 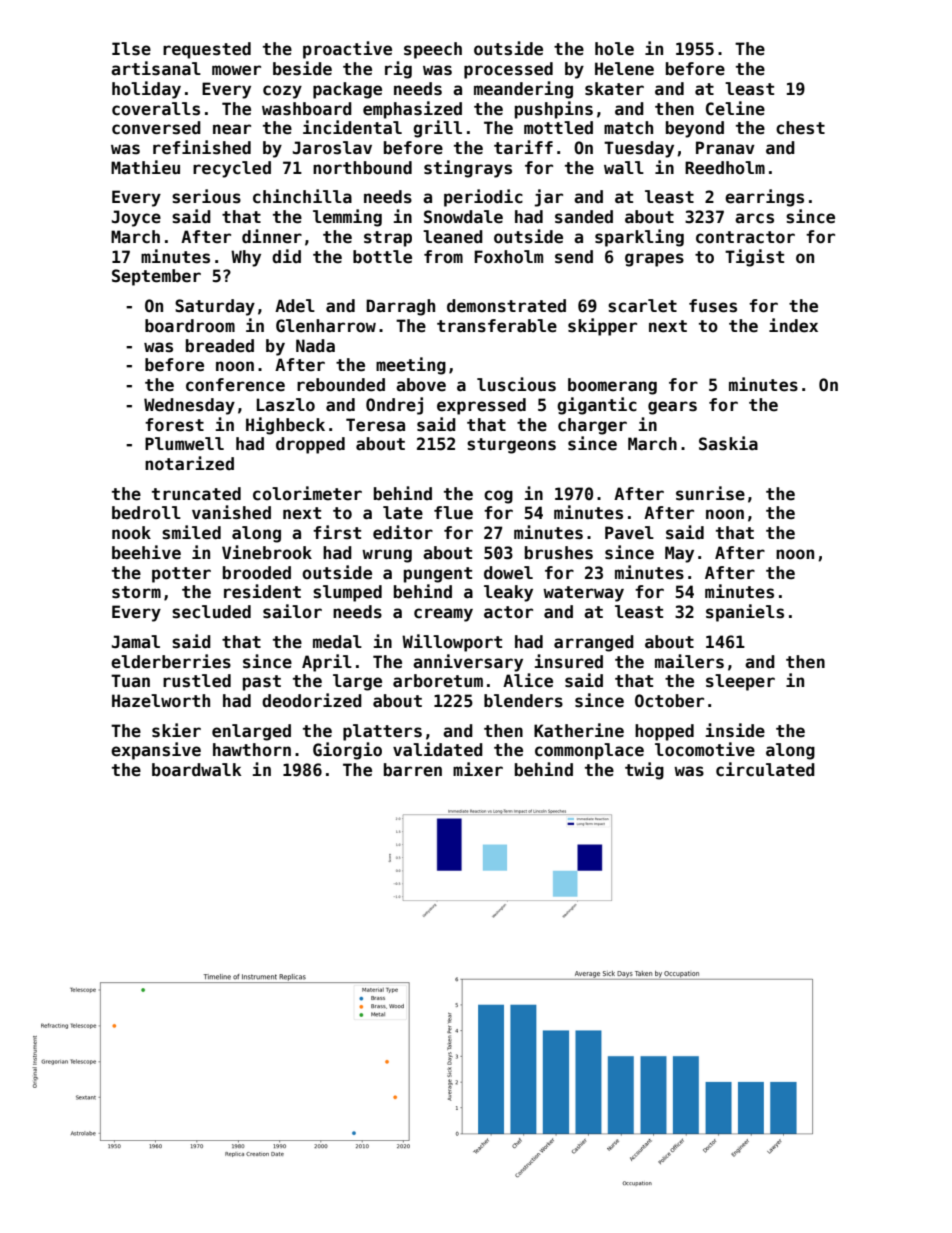 I want to click on Ilse, so click(x=131, y=49).
